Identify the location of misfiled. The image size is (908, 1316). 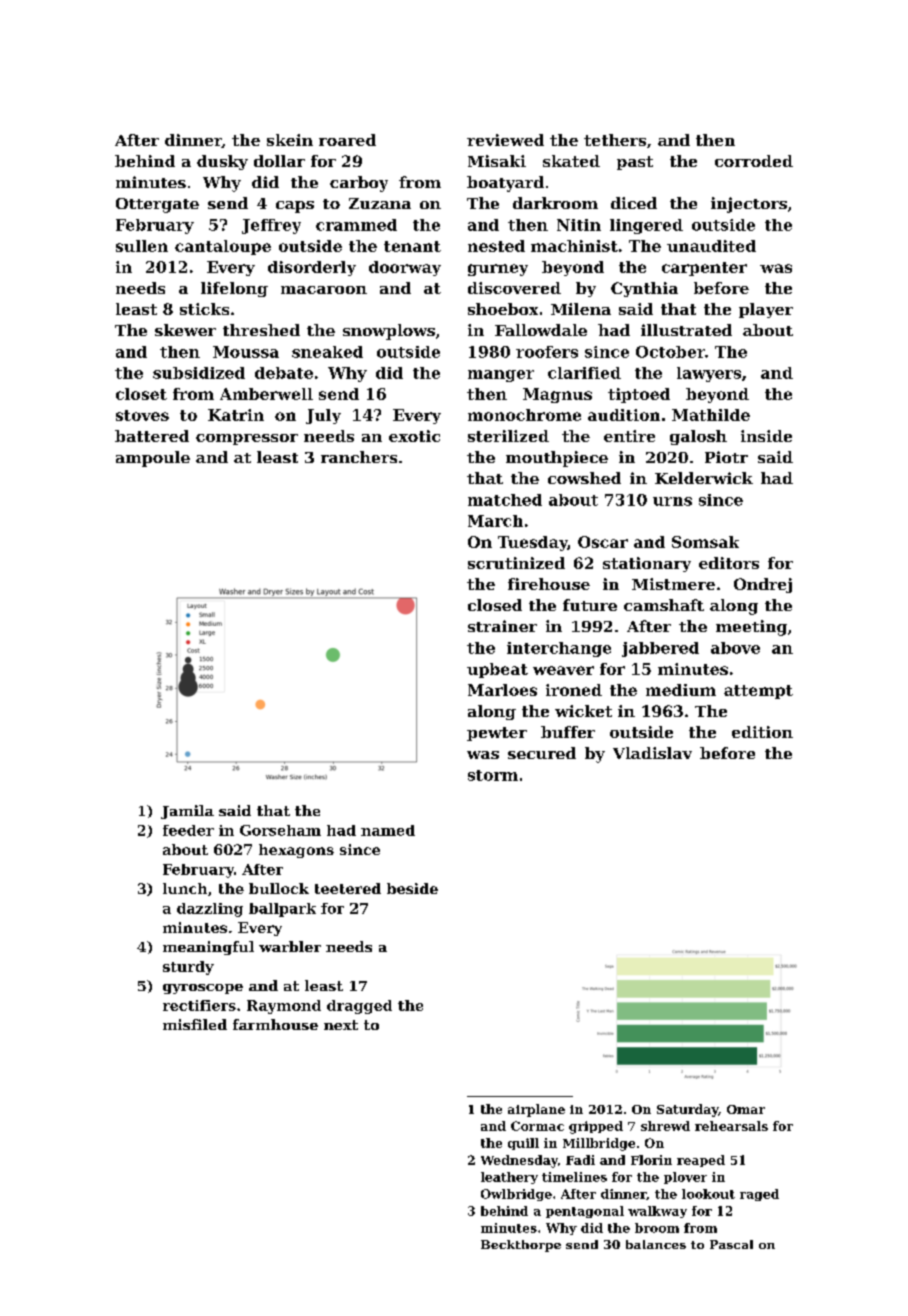
(195, 1024).
